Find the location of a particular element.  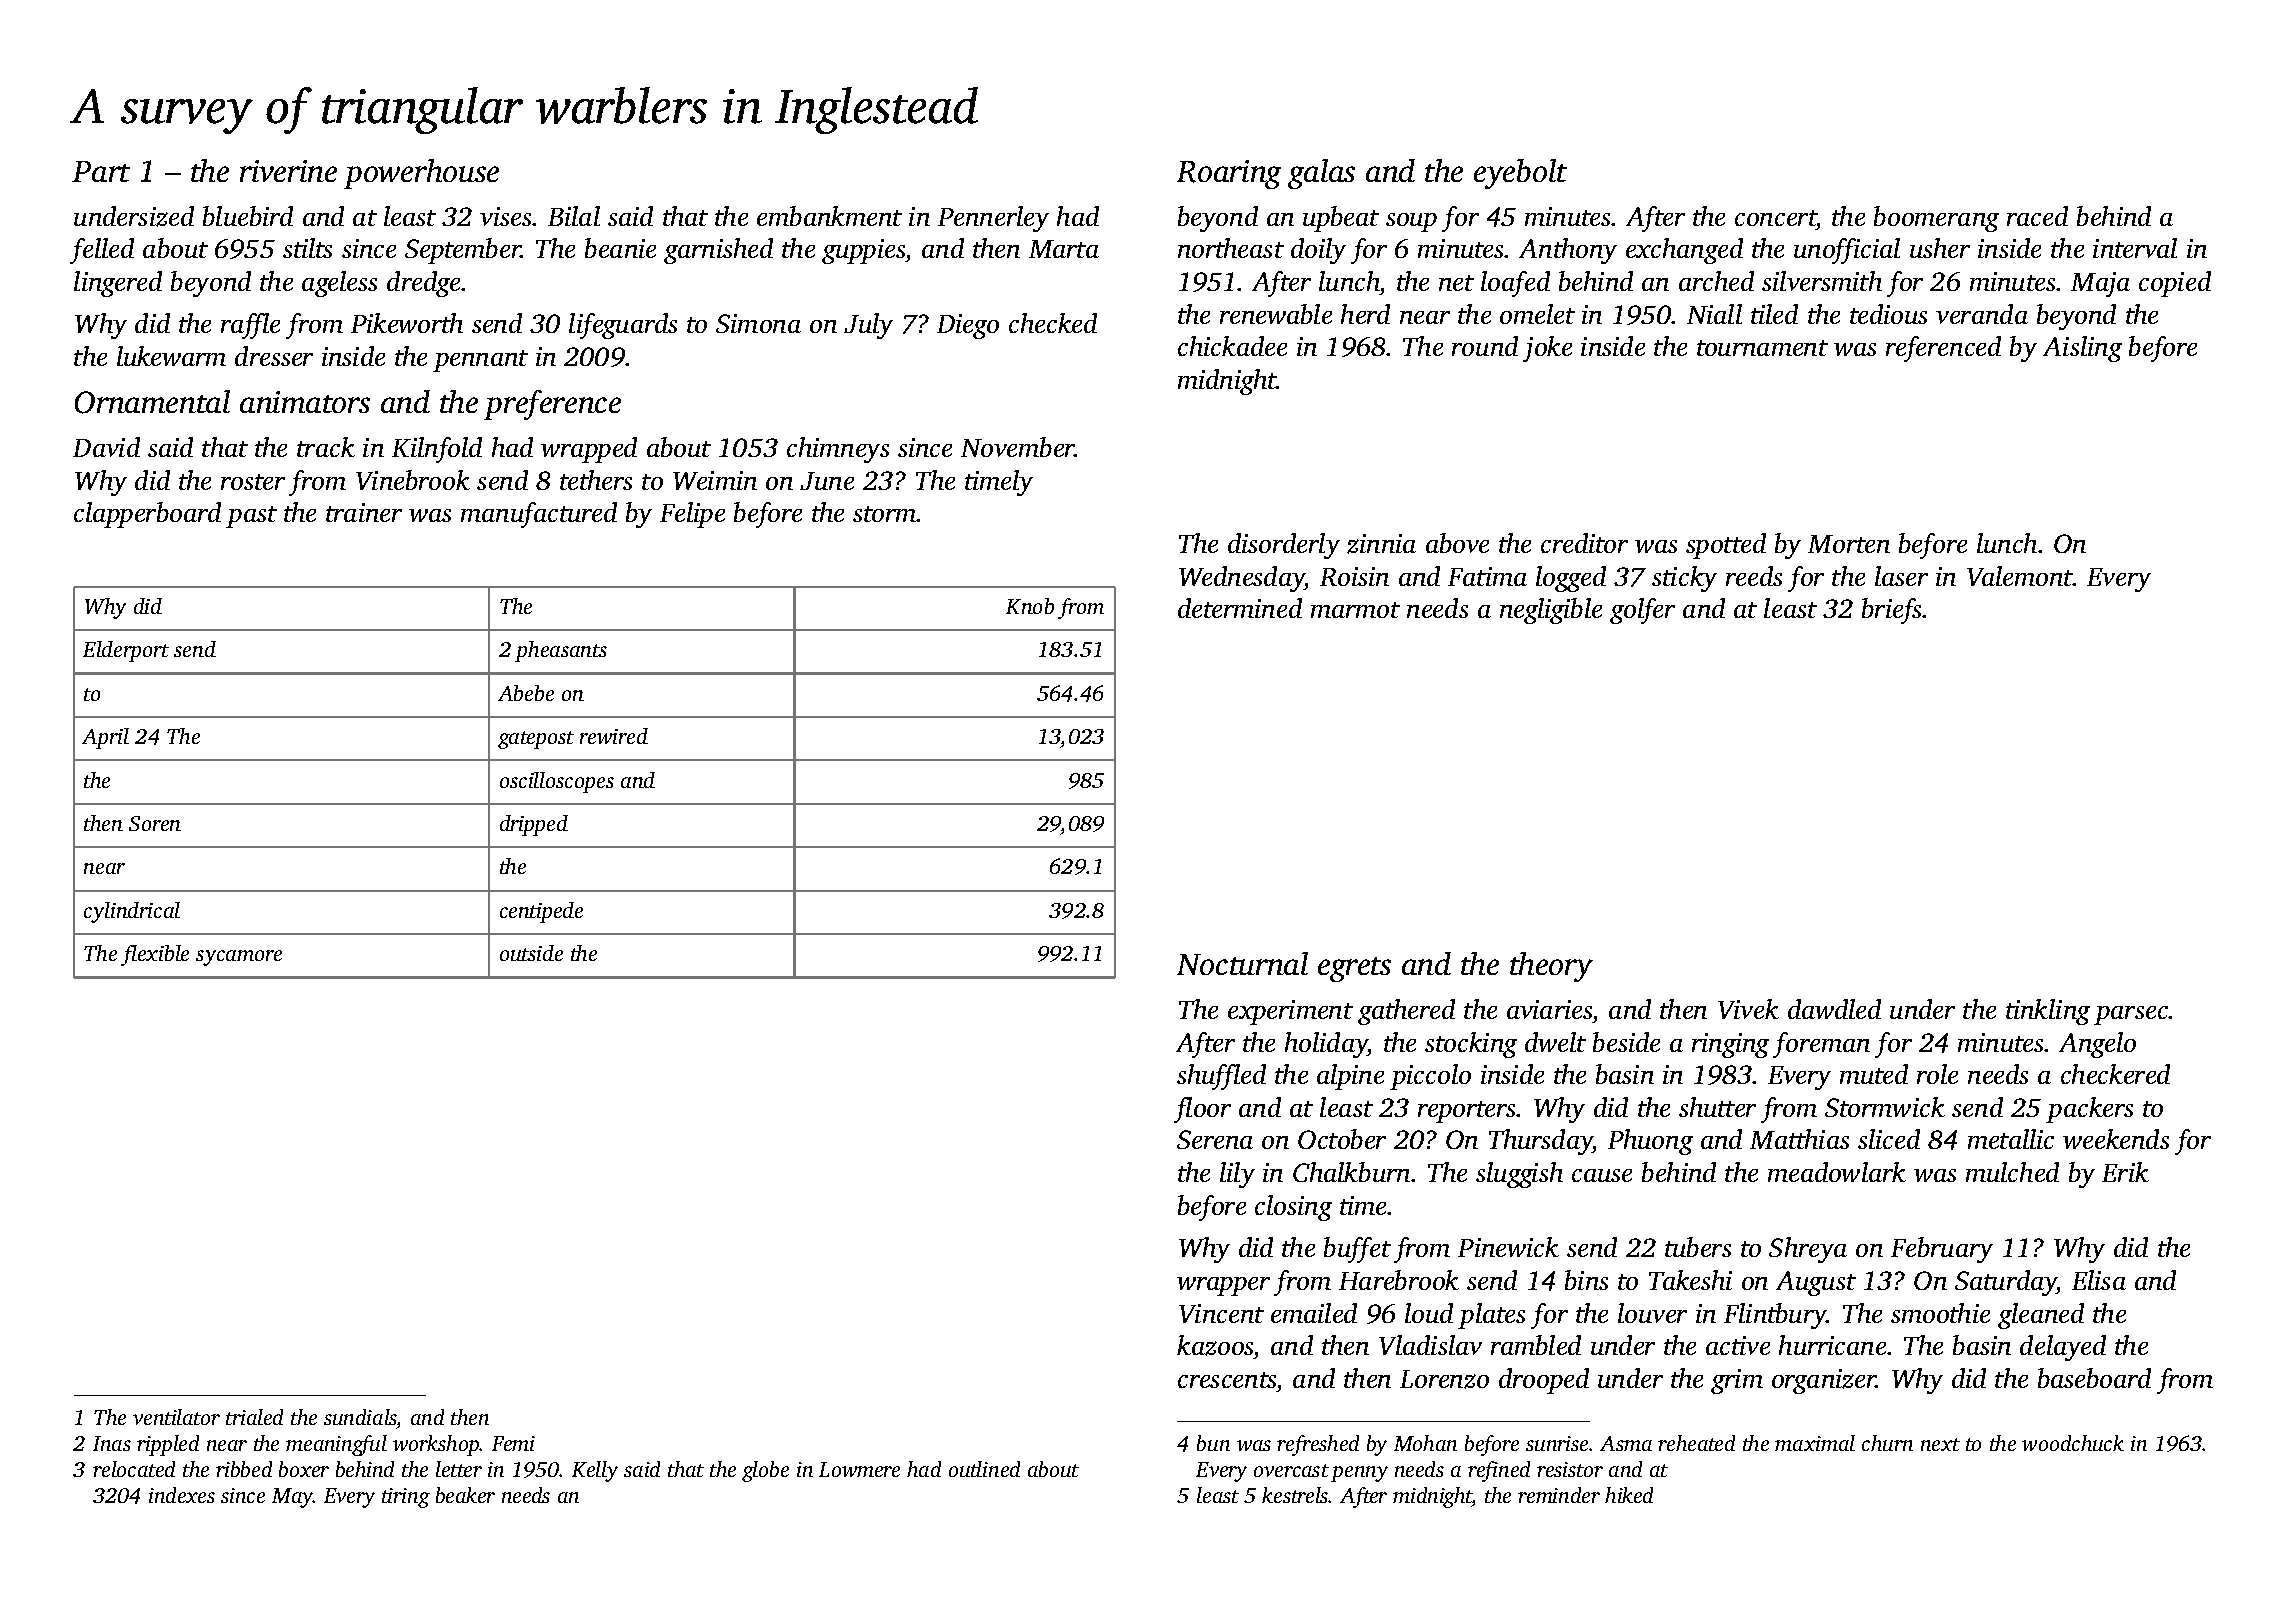

cylindrical is located at coordinates (132, 912).
